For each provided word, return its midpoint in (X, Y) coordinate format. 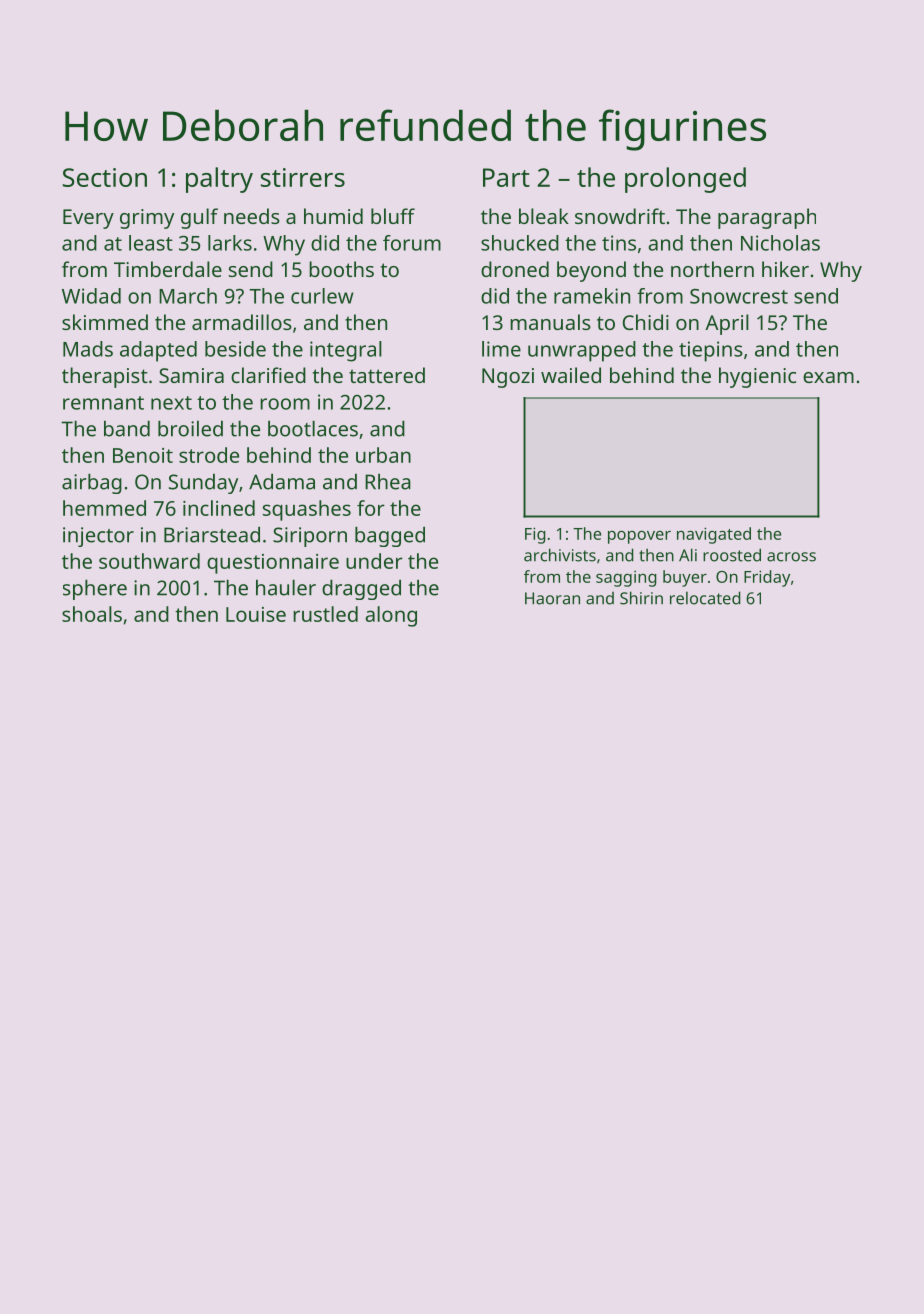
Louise (256, 614)
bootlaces (313, 428)
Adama (282, 481)
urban (383, 455)
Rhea (388, 481)
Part (506, 177)
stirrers (303, 177)
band (127, 428)
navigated (714, 535)
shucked (520, 243)
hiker (785, 269)
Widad (91, 296)
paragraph (767, 218)
